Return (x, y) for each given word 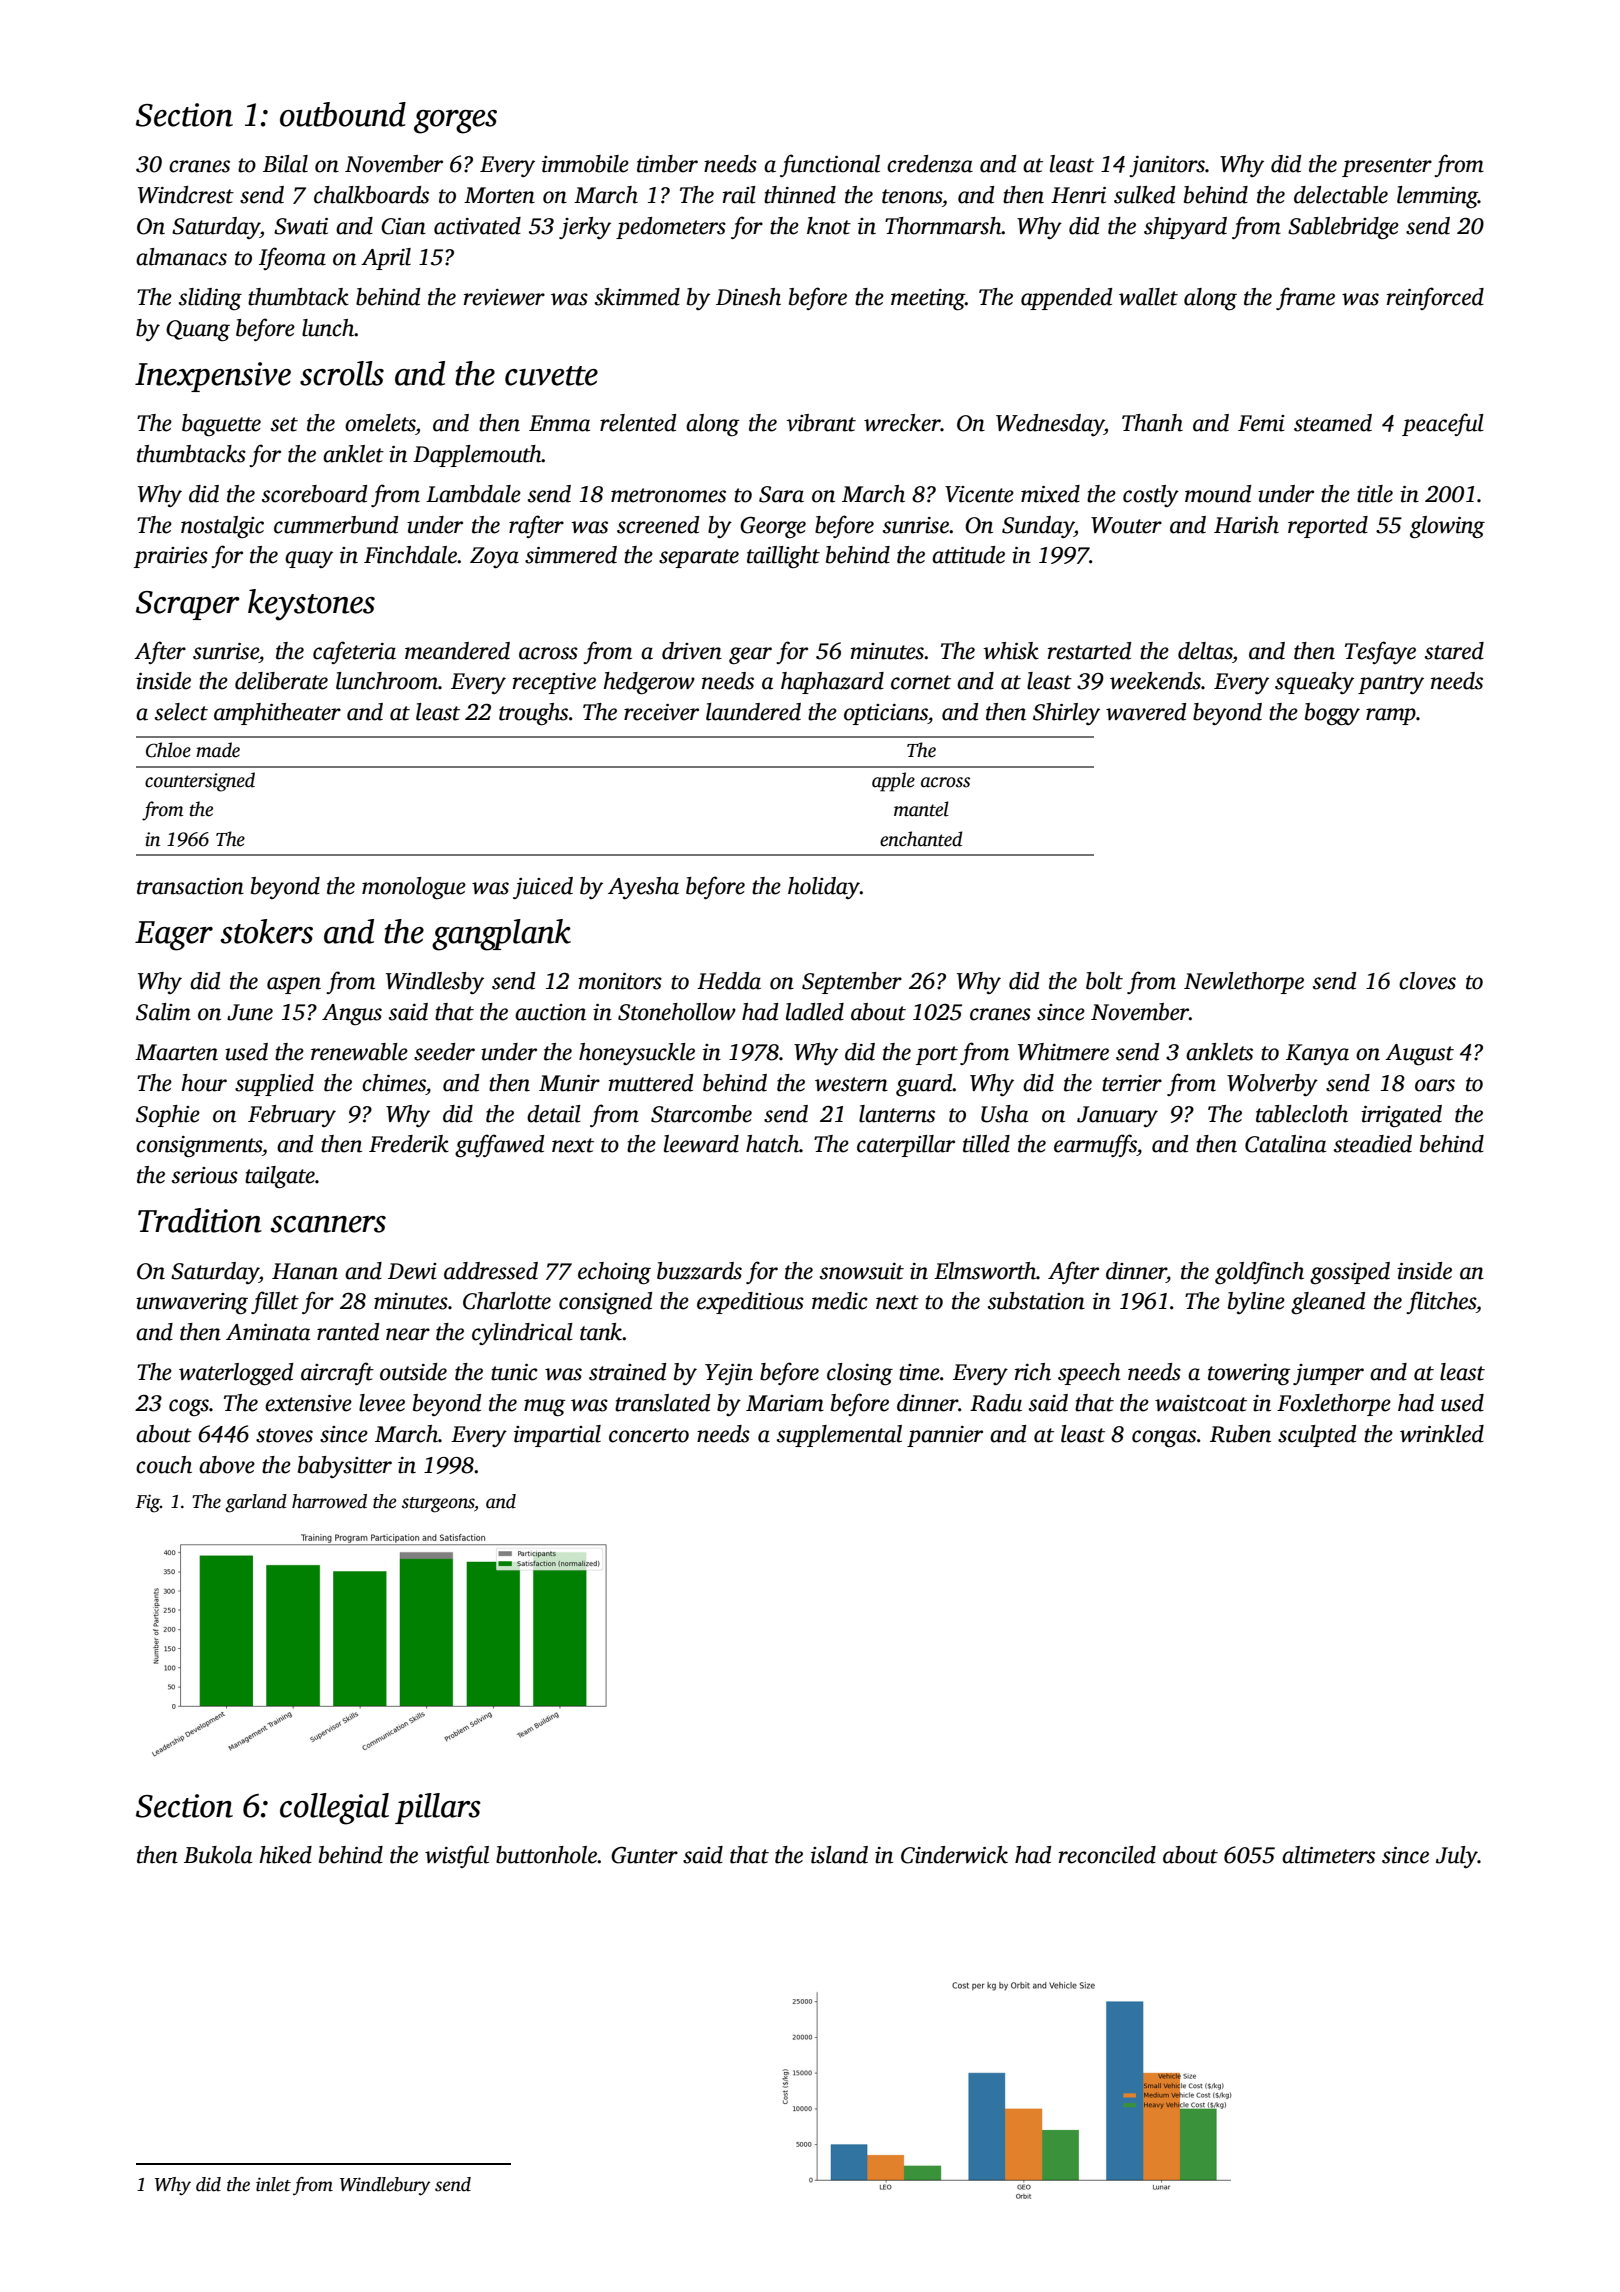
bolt (1104, 981)
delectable (1341, 195)
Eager (174, 936)
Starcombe (701, 1114)
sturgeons (438, 1505)
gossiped (1350, 1273)
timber (667, 164)
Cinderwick (954, 1855)
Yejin (729, 1374)
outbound (343, 114)
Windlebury (385, 2186)
